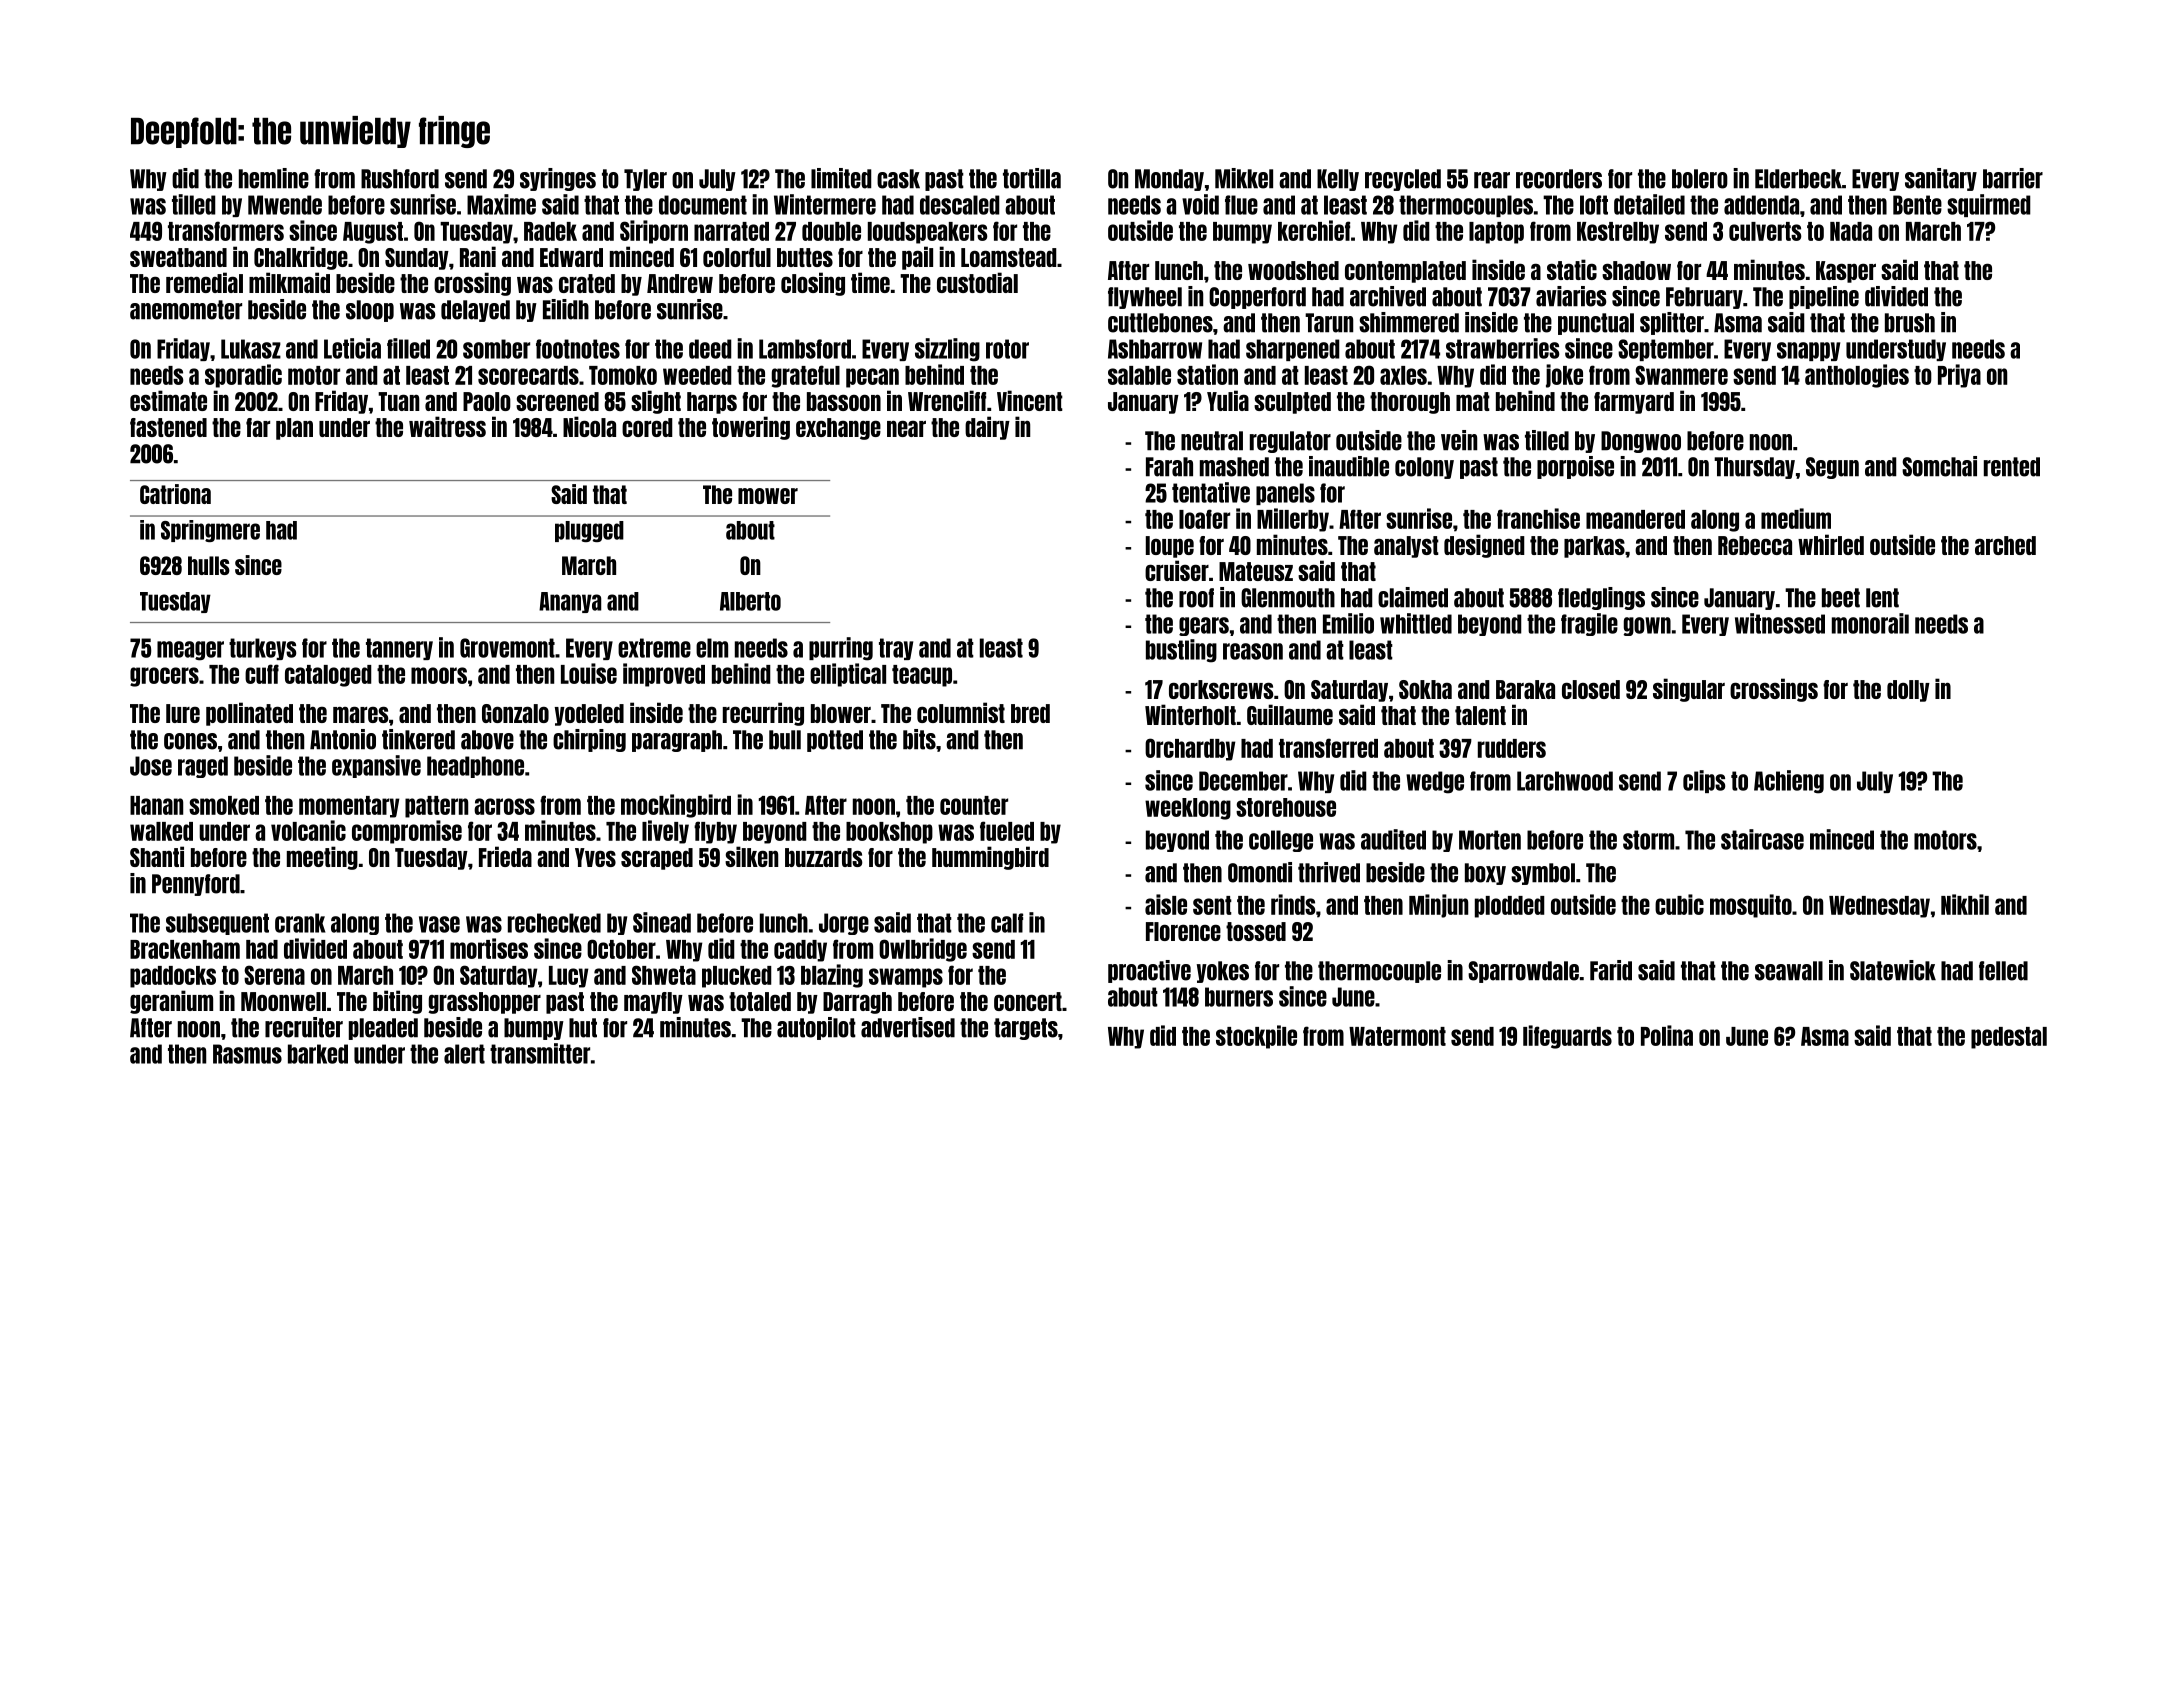 Image resolution: width=2178 pixels, height=1683 pixels. I want to click on Eilidh, so click(566, 309).
